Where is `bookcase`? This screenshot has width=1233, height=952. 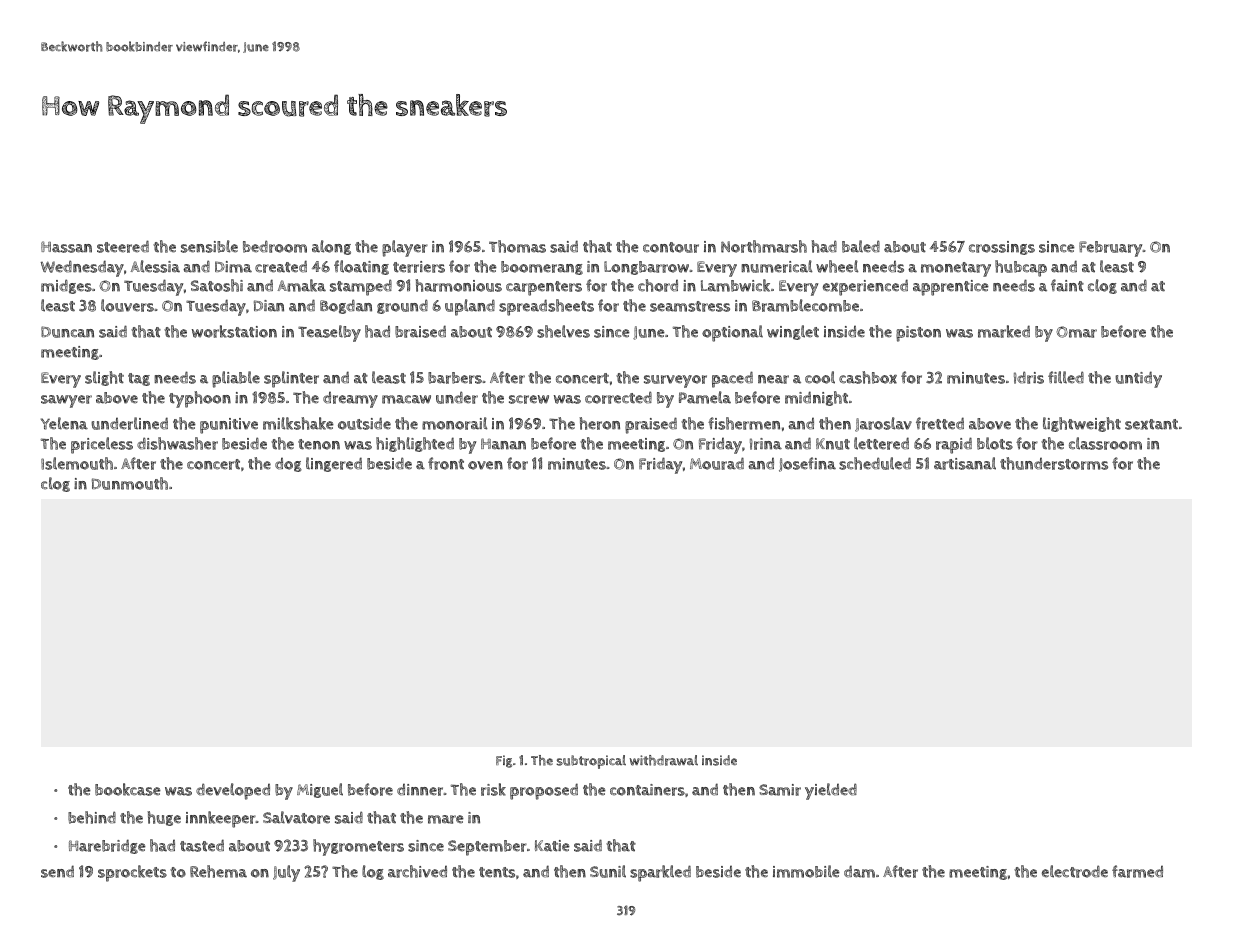 bookcase is located at coordinates (128, 789).
